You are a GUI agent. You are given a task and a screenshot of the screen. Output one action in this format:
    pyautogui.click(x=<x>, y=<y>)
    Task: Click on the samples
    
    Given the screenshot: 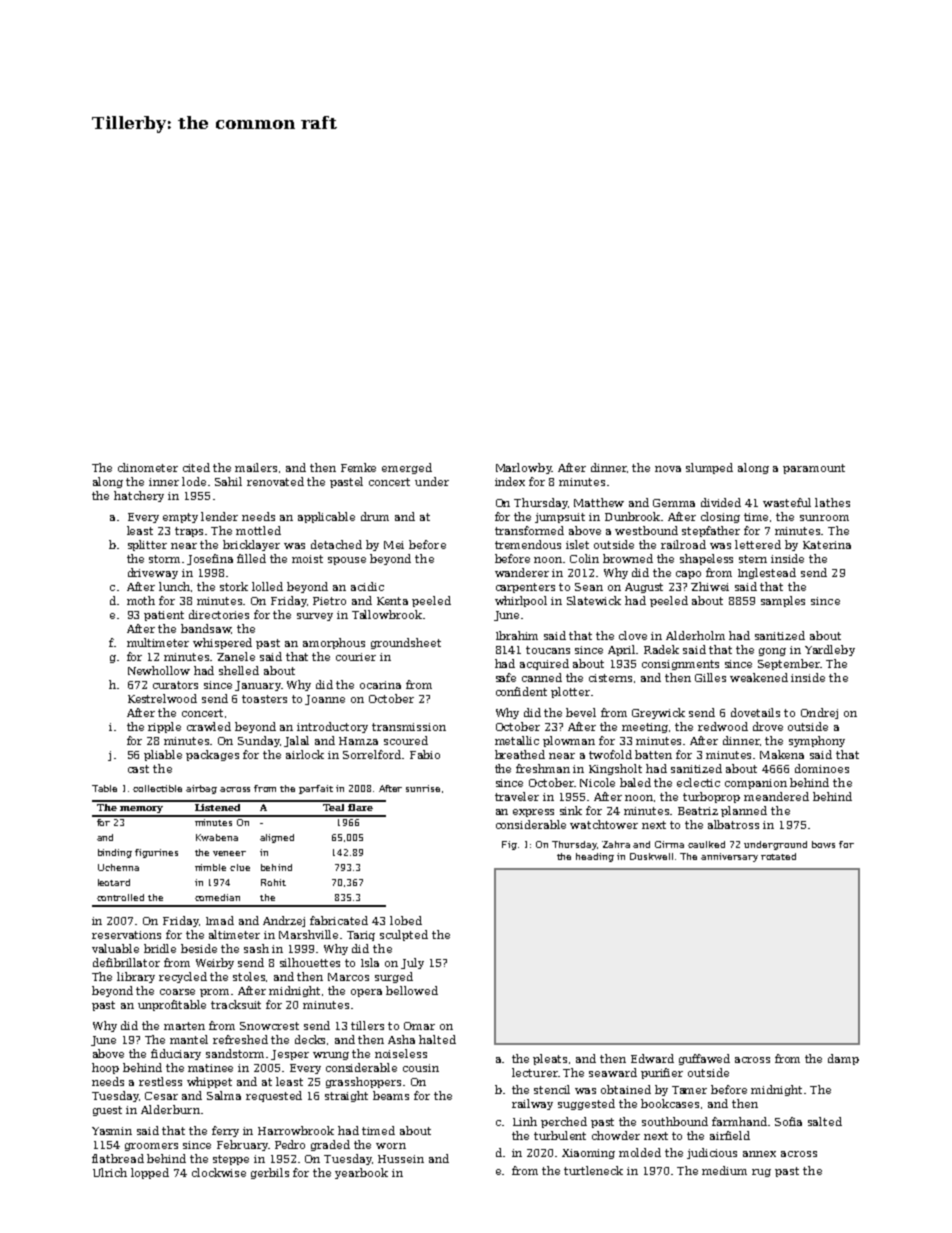 What is the action you would take?
    pyautogui.click(x=783, y=601)
